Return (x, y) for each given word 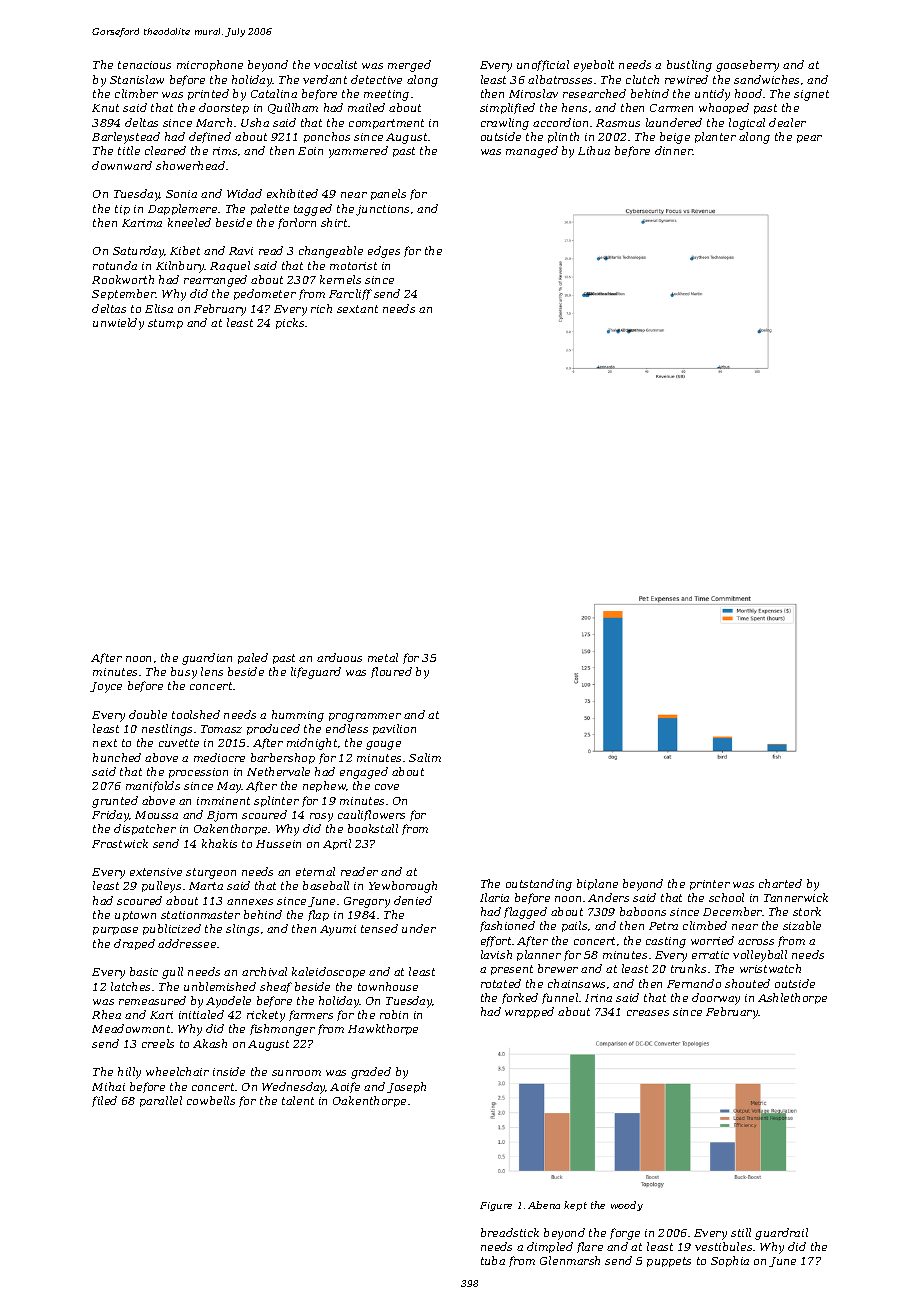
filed (104, 1101)
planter (715, 137)
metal (383, 657)
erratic (710, 955)
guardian (207, 659)
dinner (674, 150)
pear (809, 139)
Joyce (106, 687)
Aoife (345, 1087)
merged (409, 66)
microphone (210, 65)
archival (264, 971)
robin (394, 1014)
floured (391, 672)
